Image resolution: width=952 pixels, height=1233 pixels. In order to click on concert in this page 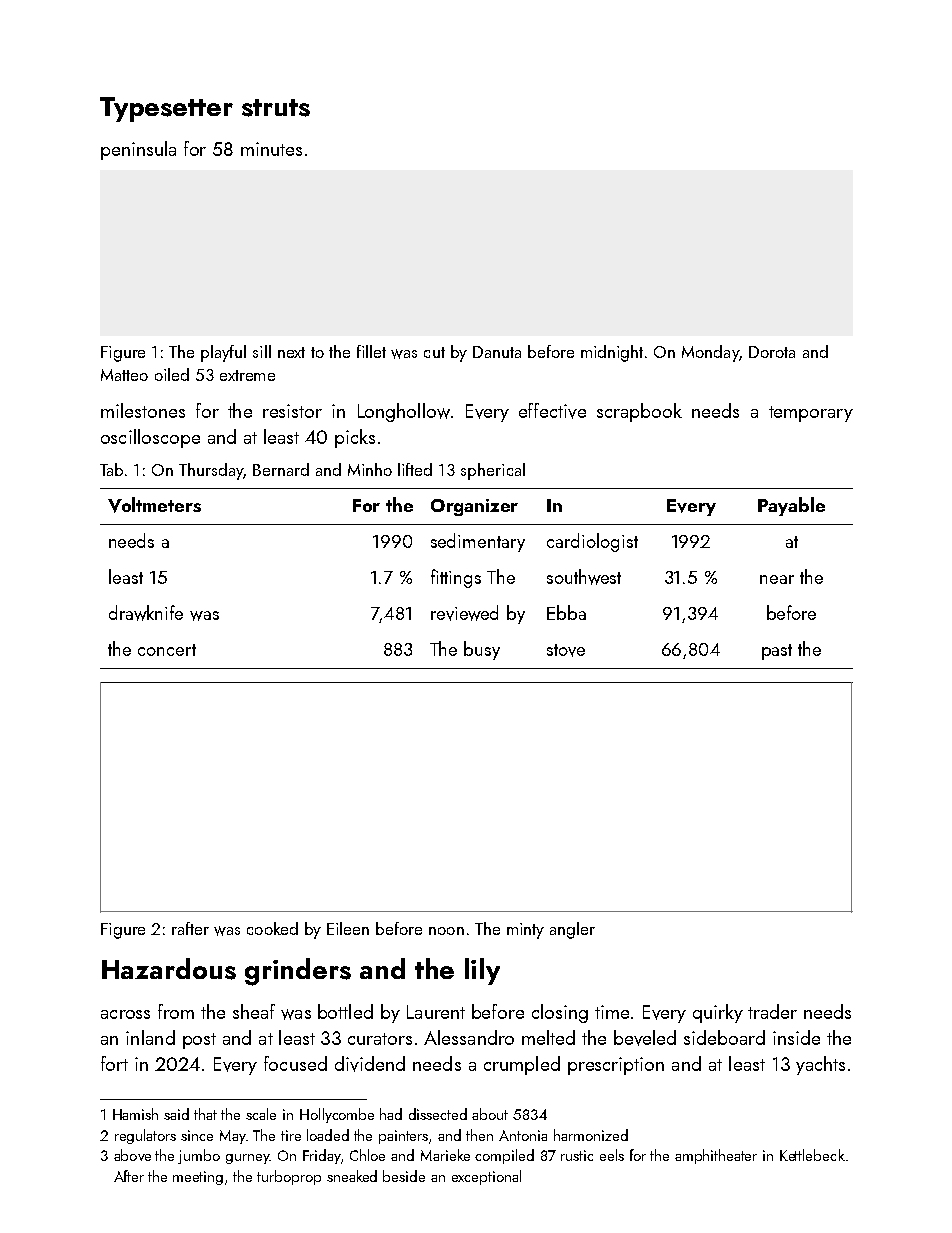, I will do `click(167, 650)`.
